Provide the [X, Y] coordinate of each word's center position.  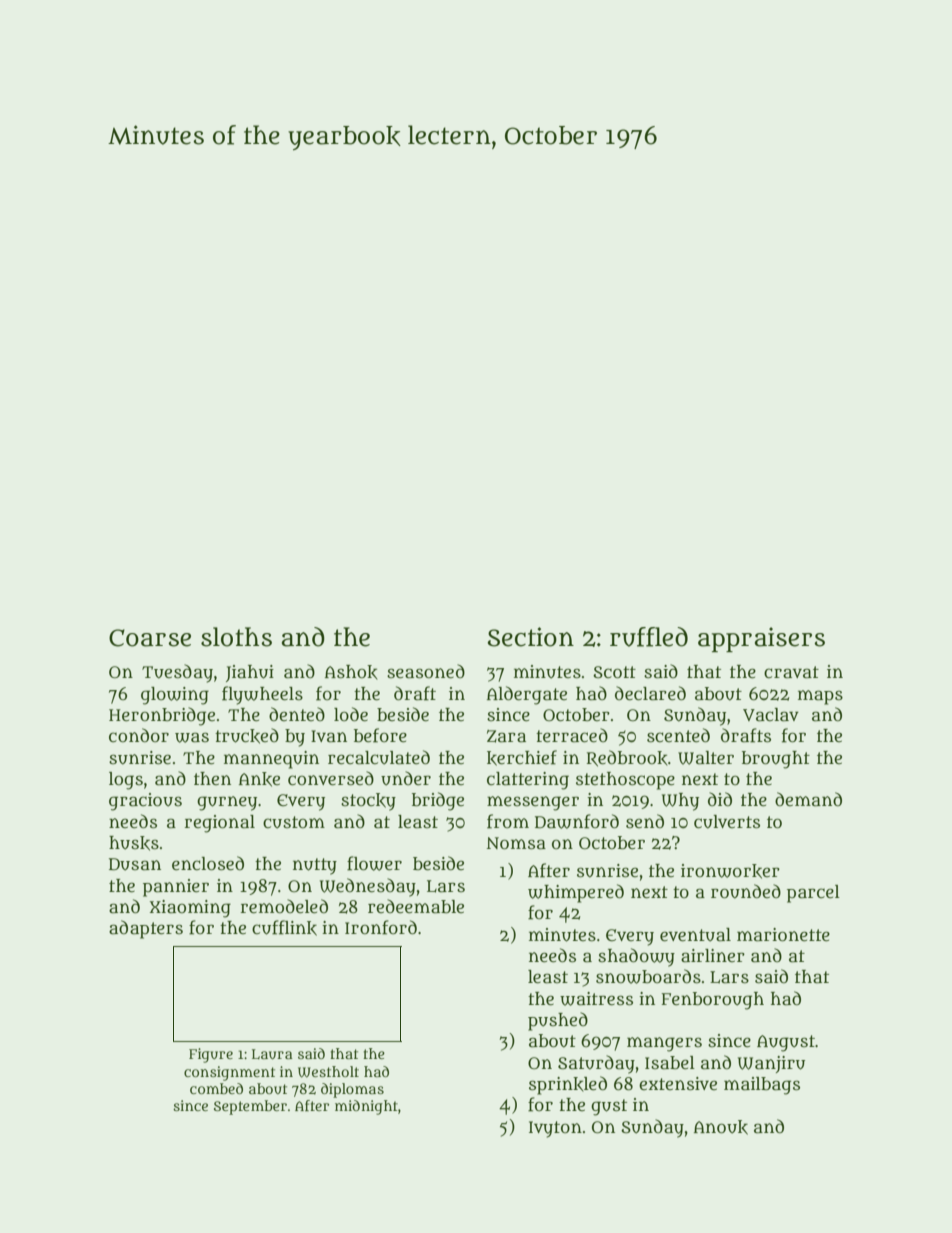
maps [820, 697]
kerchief [522, 758]
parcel [813, 894]
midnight [366, 1107]
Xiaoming [190, 909]
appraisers [761, 639]
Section [531, 637]
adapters [146, 929]
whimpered [576, 893]
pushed [558, 1021]
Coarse [150, 638]
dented [297, 714]
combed [216, 1088]
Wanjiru [771, 1064]
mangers [664, 1044]
